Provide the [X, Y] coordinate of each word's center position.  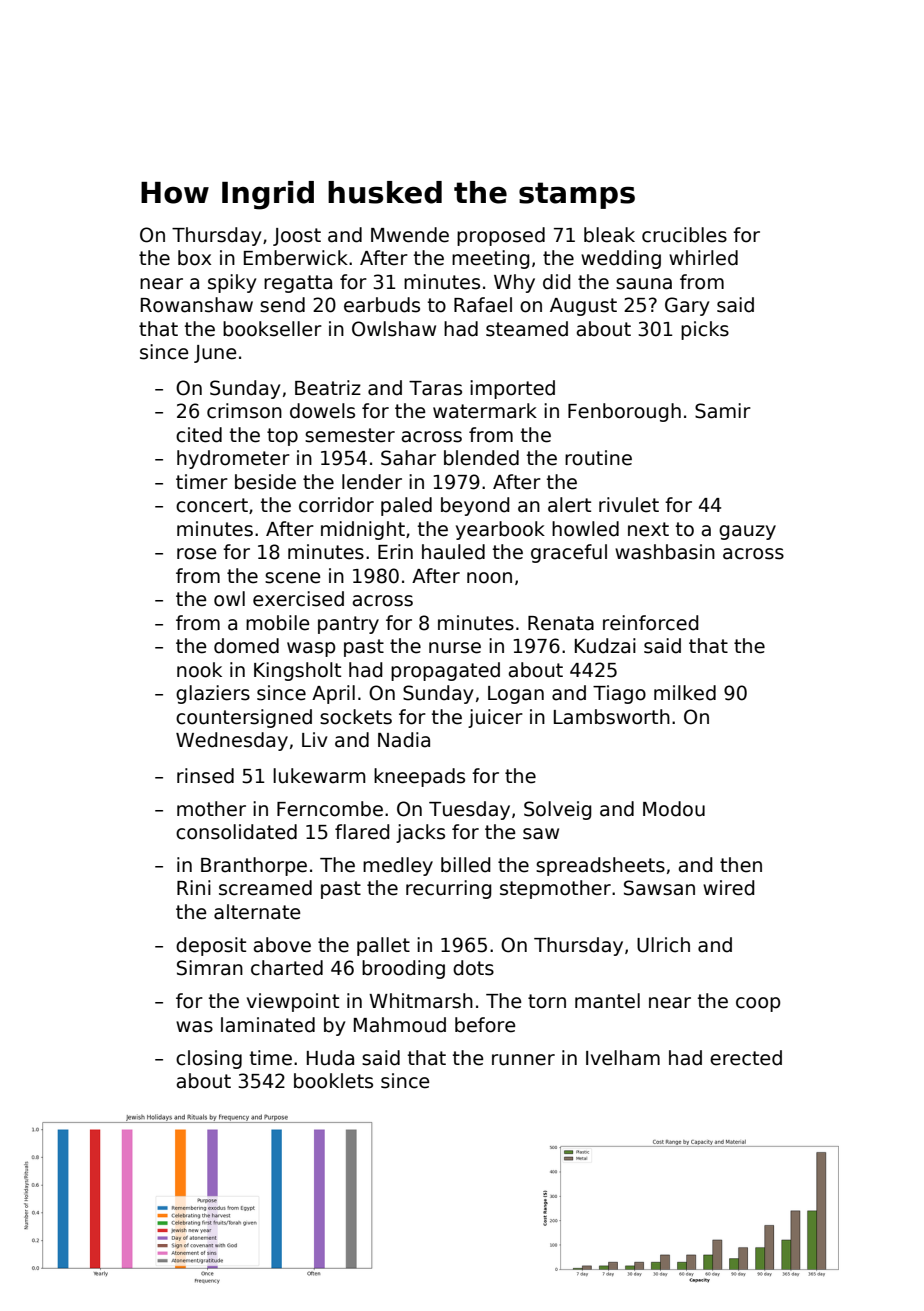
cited [199, 435]
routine [598, 458]
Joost [297, 237]
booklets [333, 1081]
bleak [609, 235]
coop [758, 1004]
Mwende [410, 235]
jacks [420, 833]
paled [406, 506]
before [485, 1025]
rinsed [205, 776]
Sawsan [659, 888]
